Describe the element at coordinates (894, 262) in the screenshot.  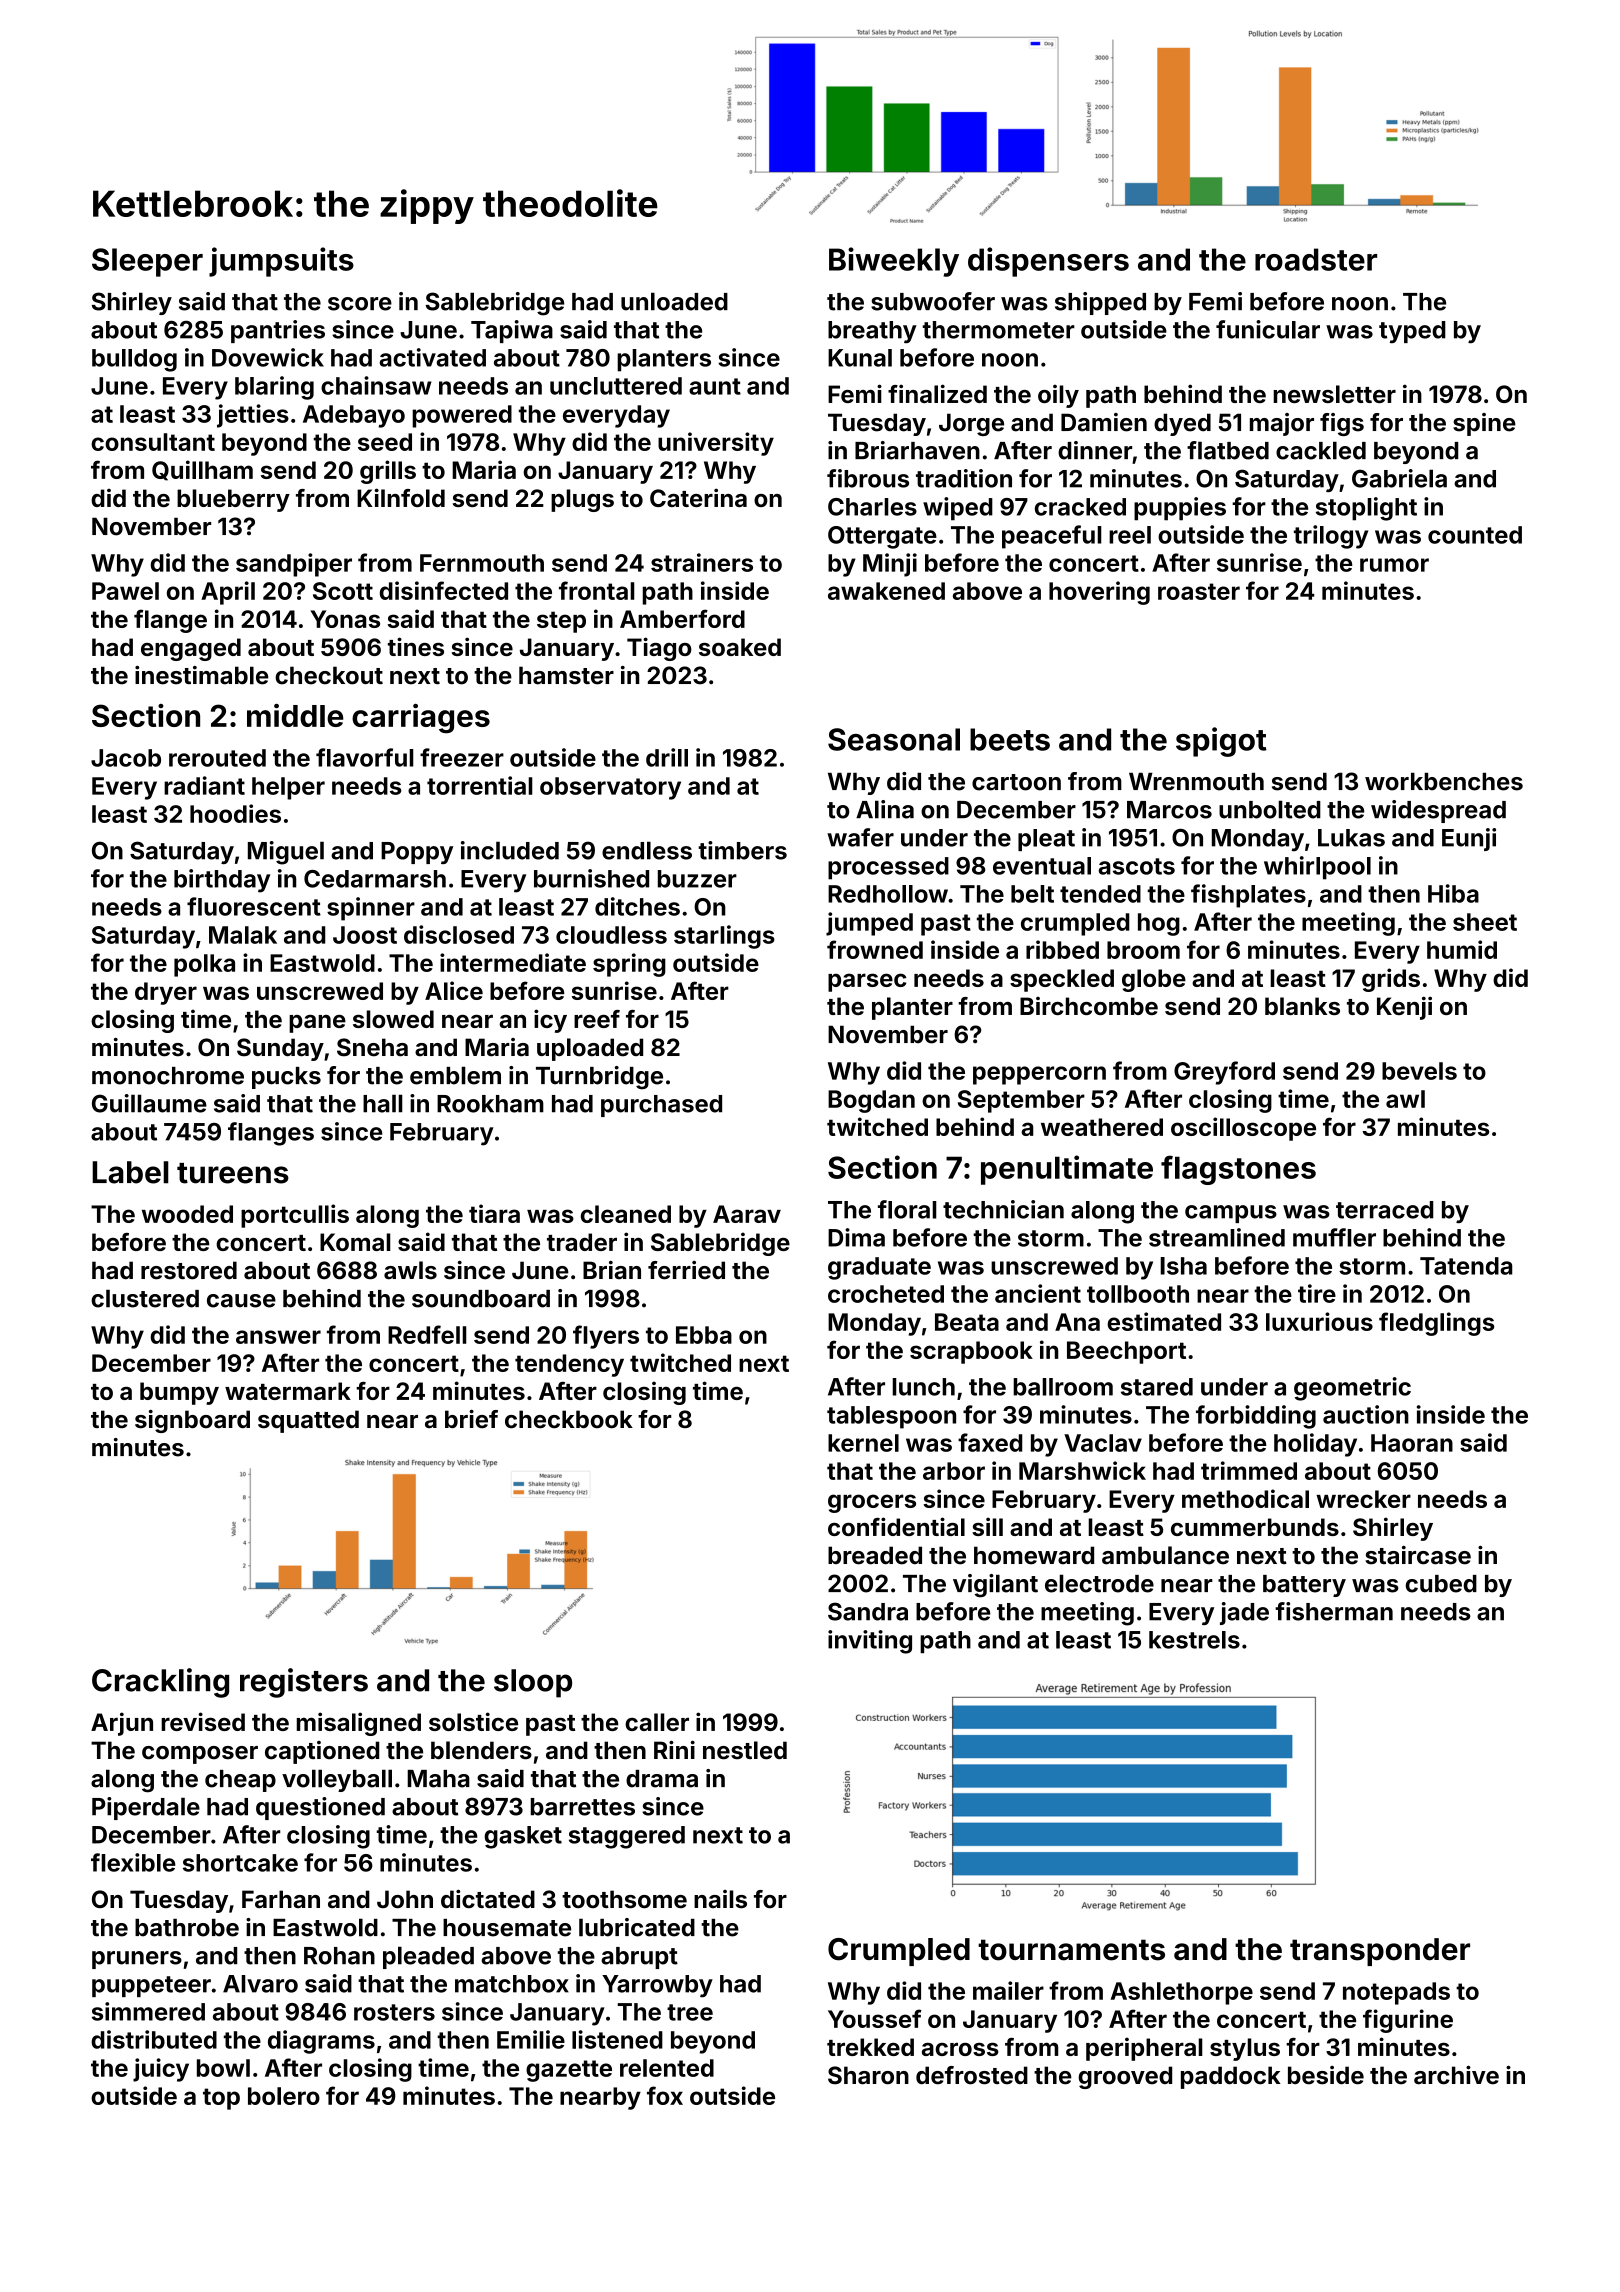
I see `Biweekly` at that location.
